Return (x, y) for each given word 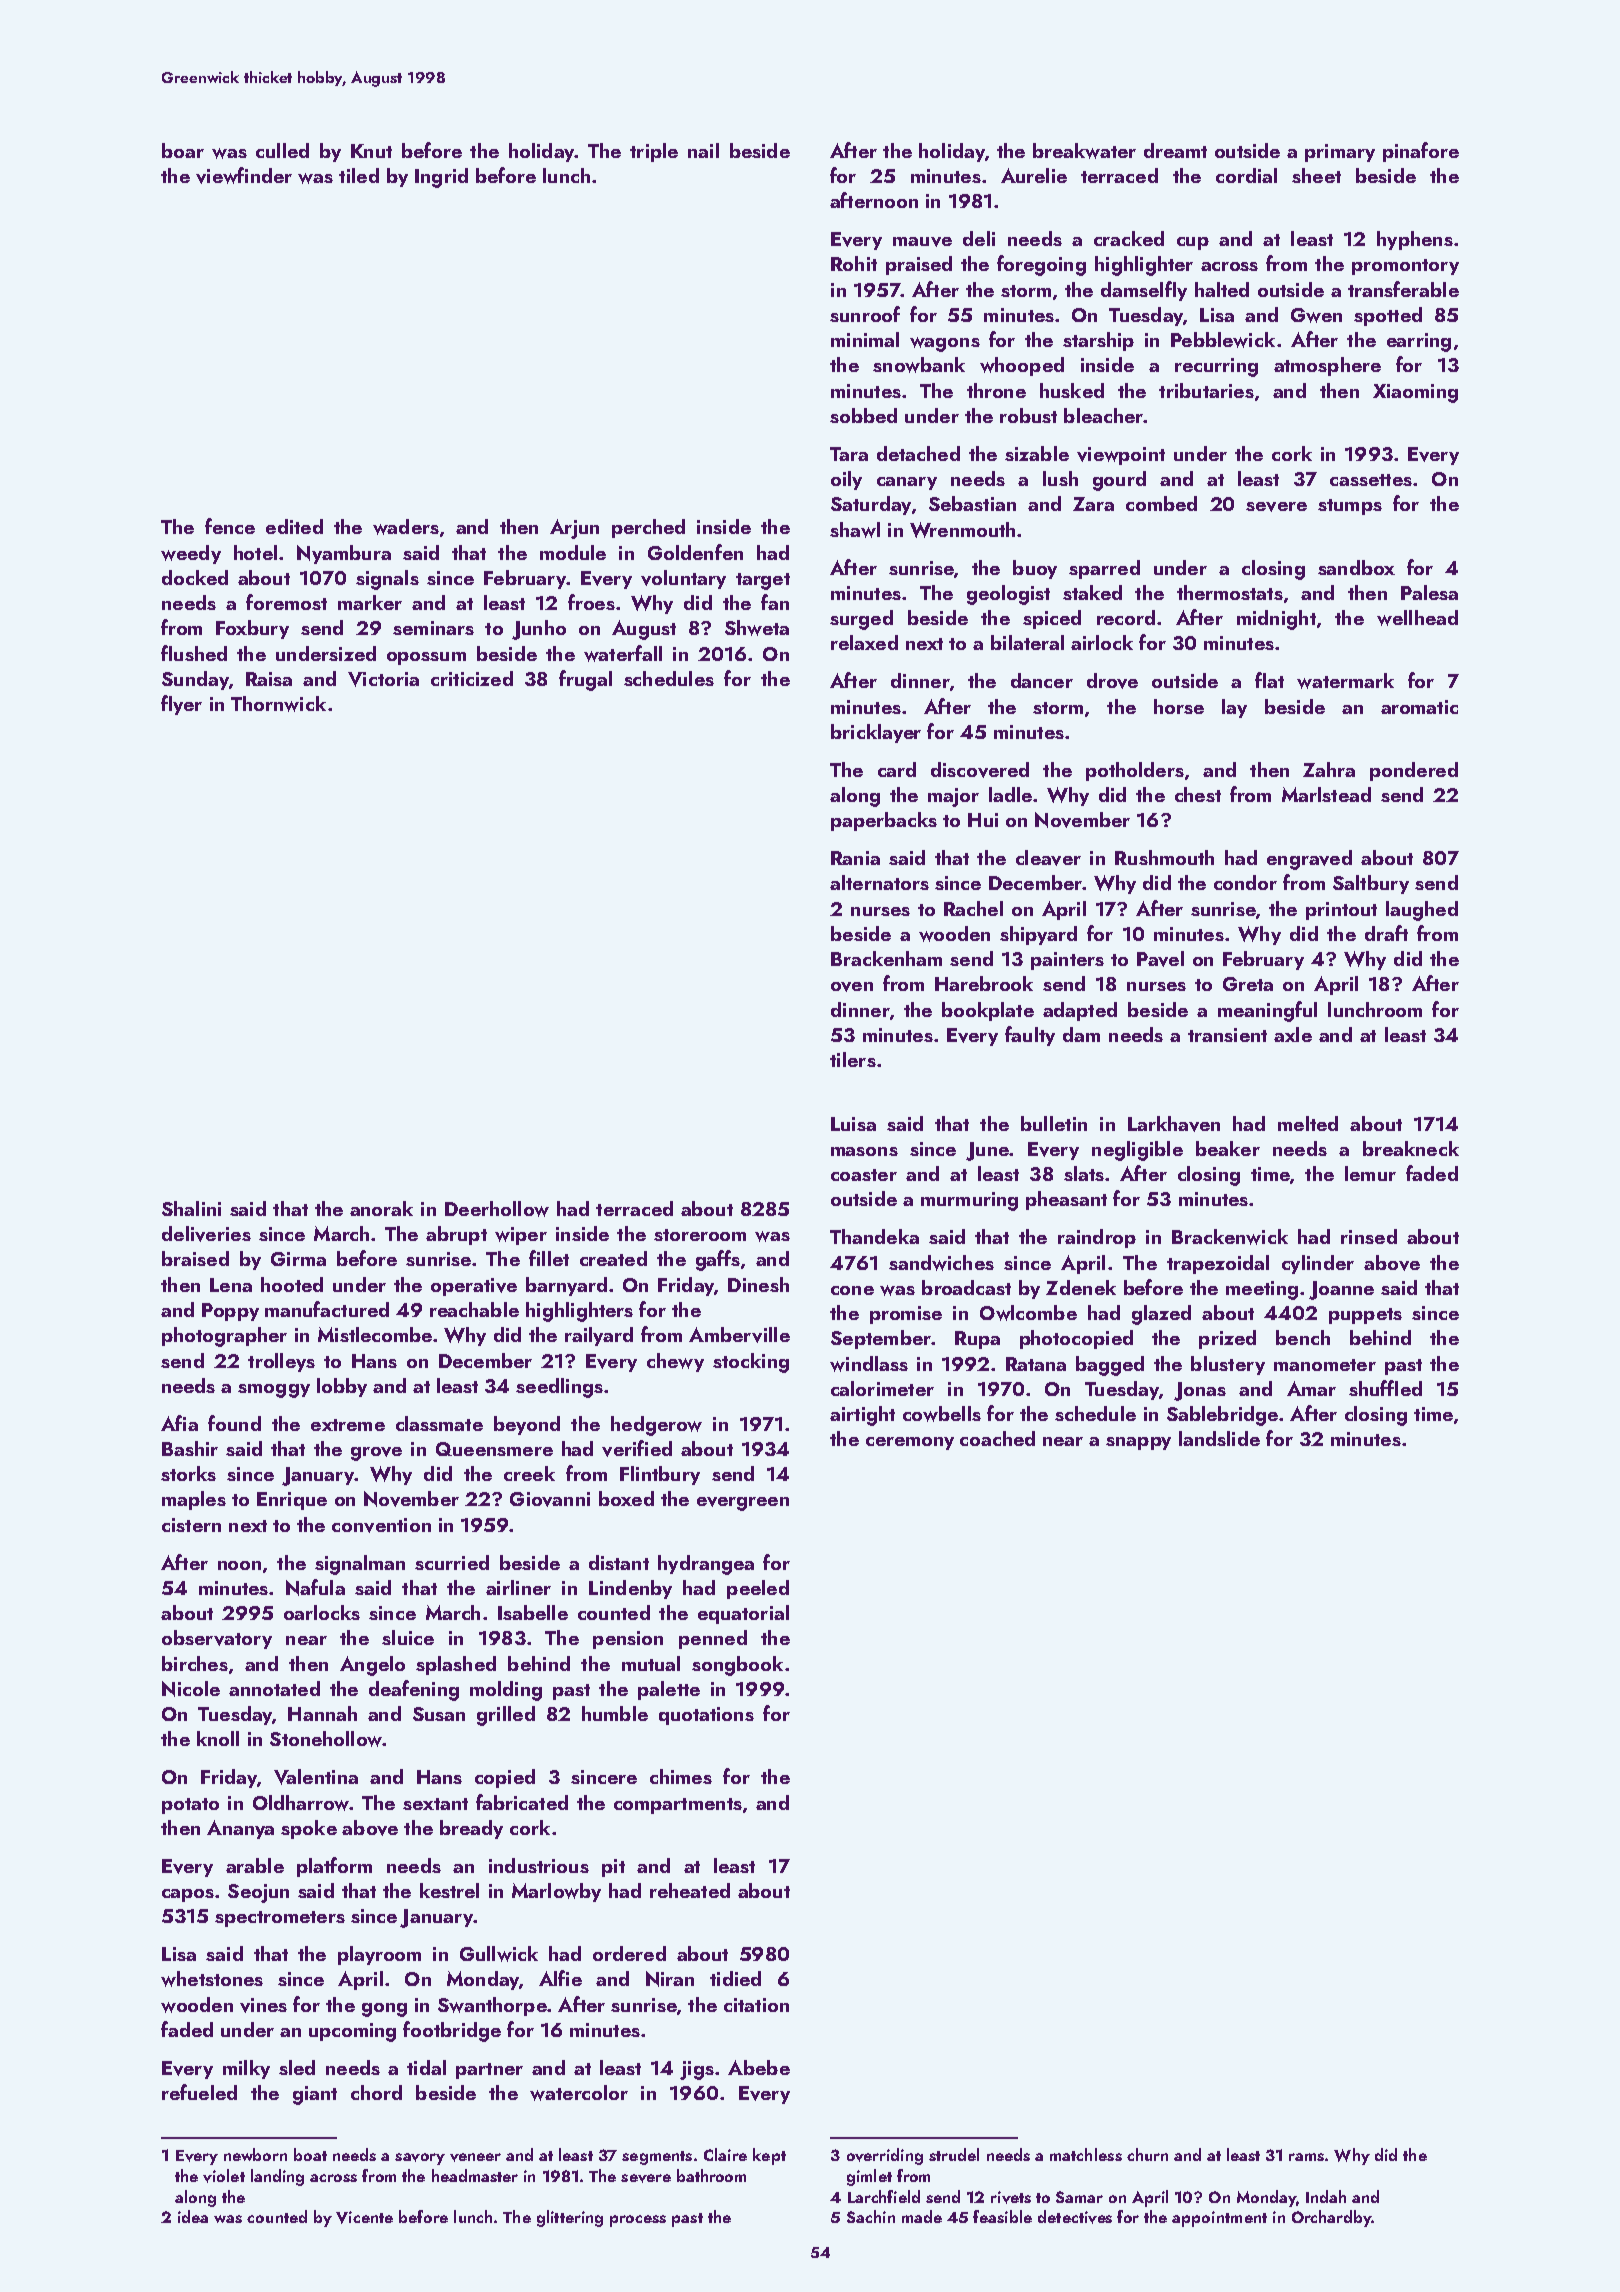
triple (654, 152)
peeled (758, 1589)
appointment (1219, 2219)
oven (852, 987)
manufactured (327, 1309)
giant (315, 2095)
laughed (1422, 911)
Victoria (383, 679)
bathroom (711, 2175)
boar (183, 150)
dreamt (1175, 150)
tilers (853, 1059)
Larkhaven (1174, 1124)
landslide (1219, 1438)
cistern (191, 1525)
